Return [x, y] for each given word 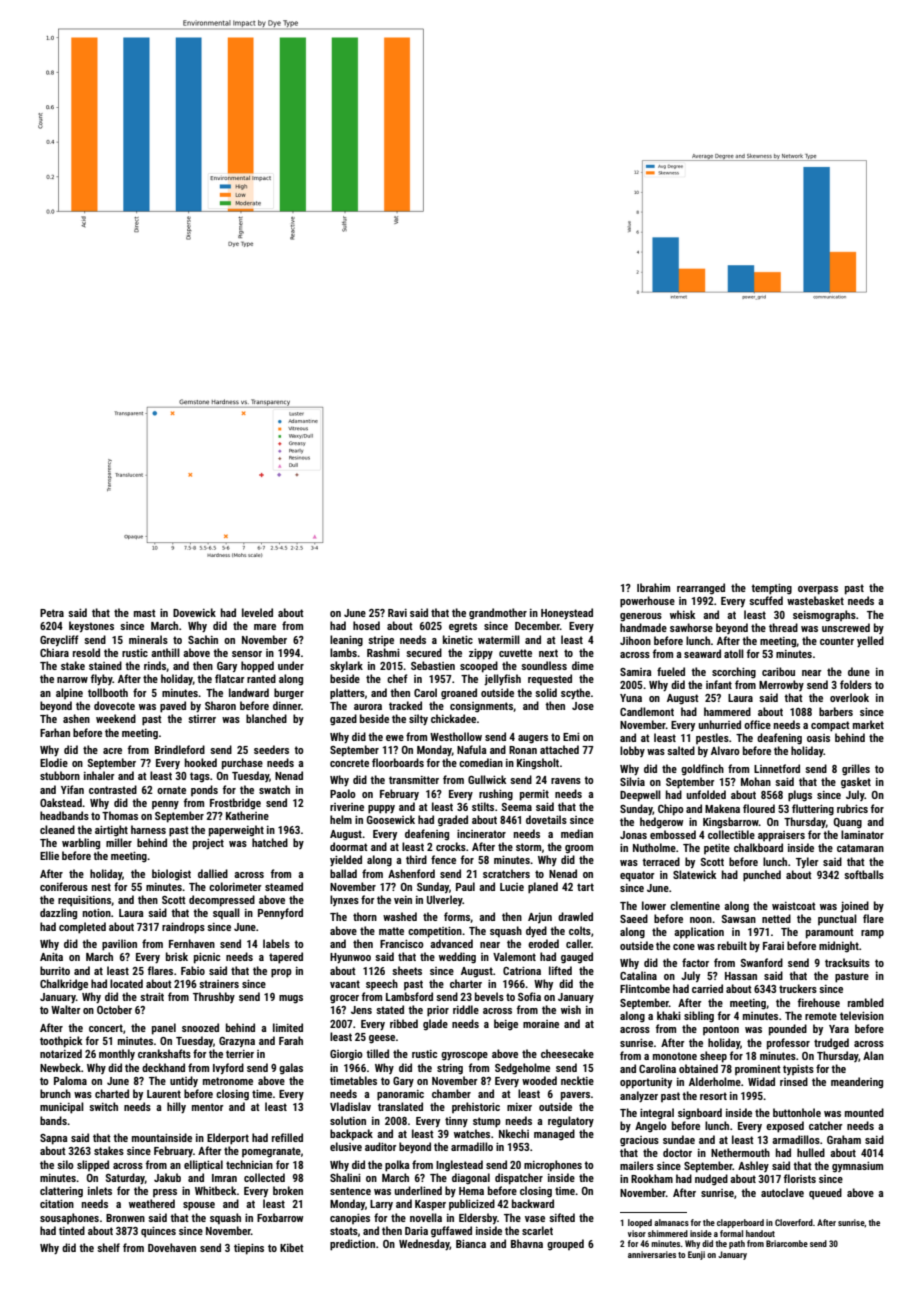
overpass [818, 590]
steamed [284, 886]
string [450, 1069]
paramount [830, 933]
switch [103, 1106]
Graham [844, 1139]
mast [145, 613]
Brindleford [180, 749]
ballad [343, 873]
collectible [731, 834]
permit [534, 795]
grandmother [498, 614]
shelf [108, 1247]
